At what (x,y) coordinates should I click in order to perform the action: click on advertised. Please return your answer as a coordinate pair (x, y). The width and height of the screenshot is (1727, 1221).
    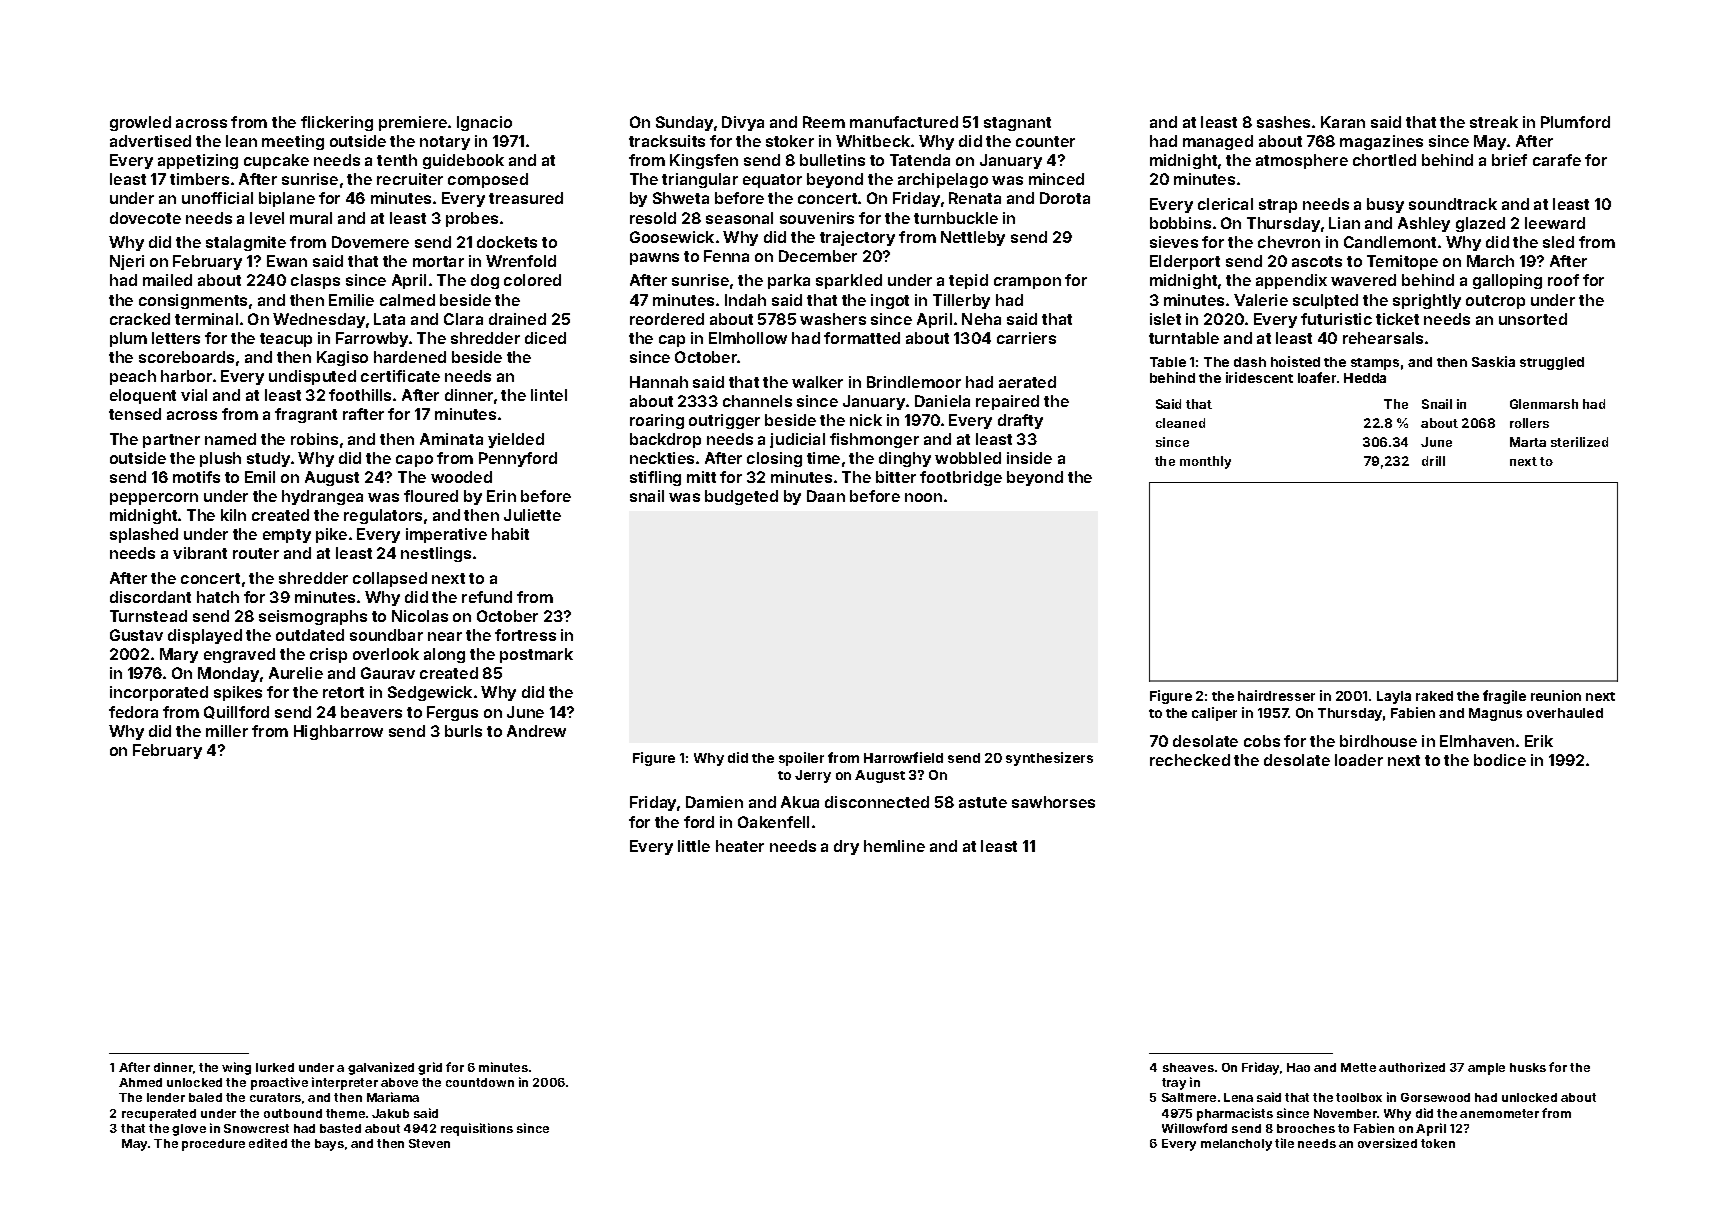
    Looking at the image, I should click on (150, 141).
